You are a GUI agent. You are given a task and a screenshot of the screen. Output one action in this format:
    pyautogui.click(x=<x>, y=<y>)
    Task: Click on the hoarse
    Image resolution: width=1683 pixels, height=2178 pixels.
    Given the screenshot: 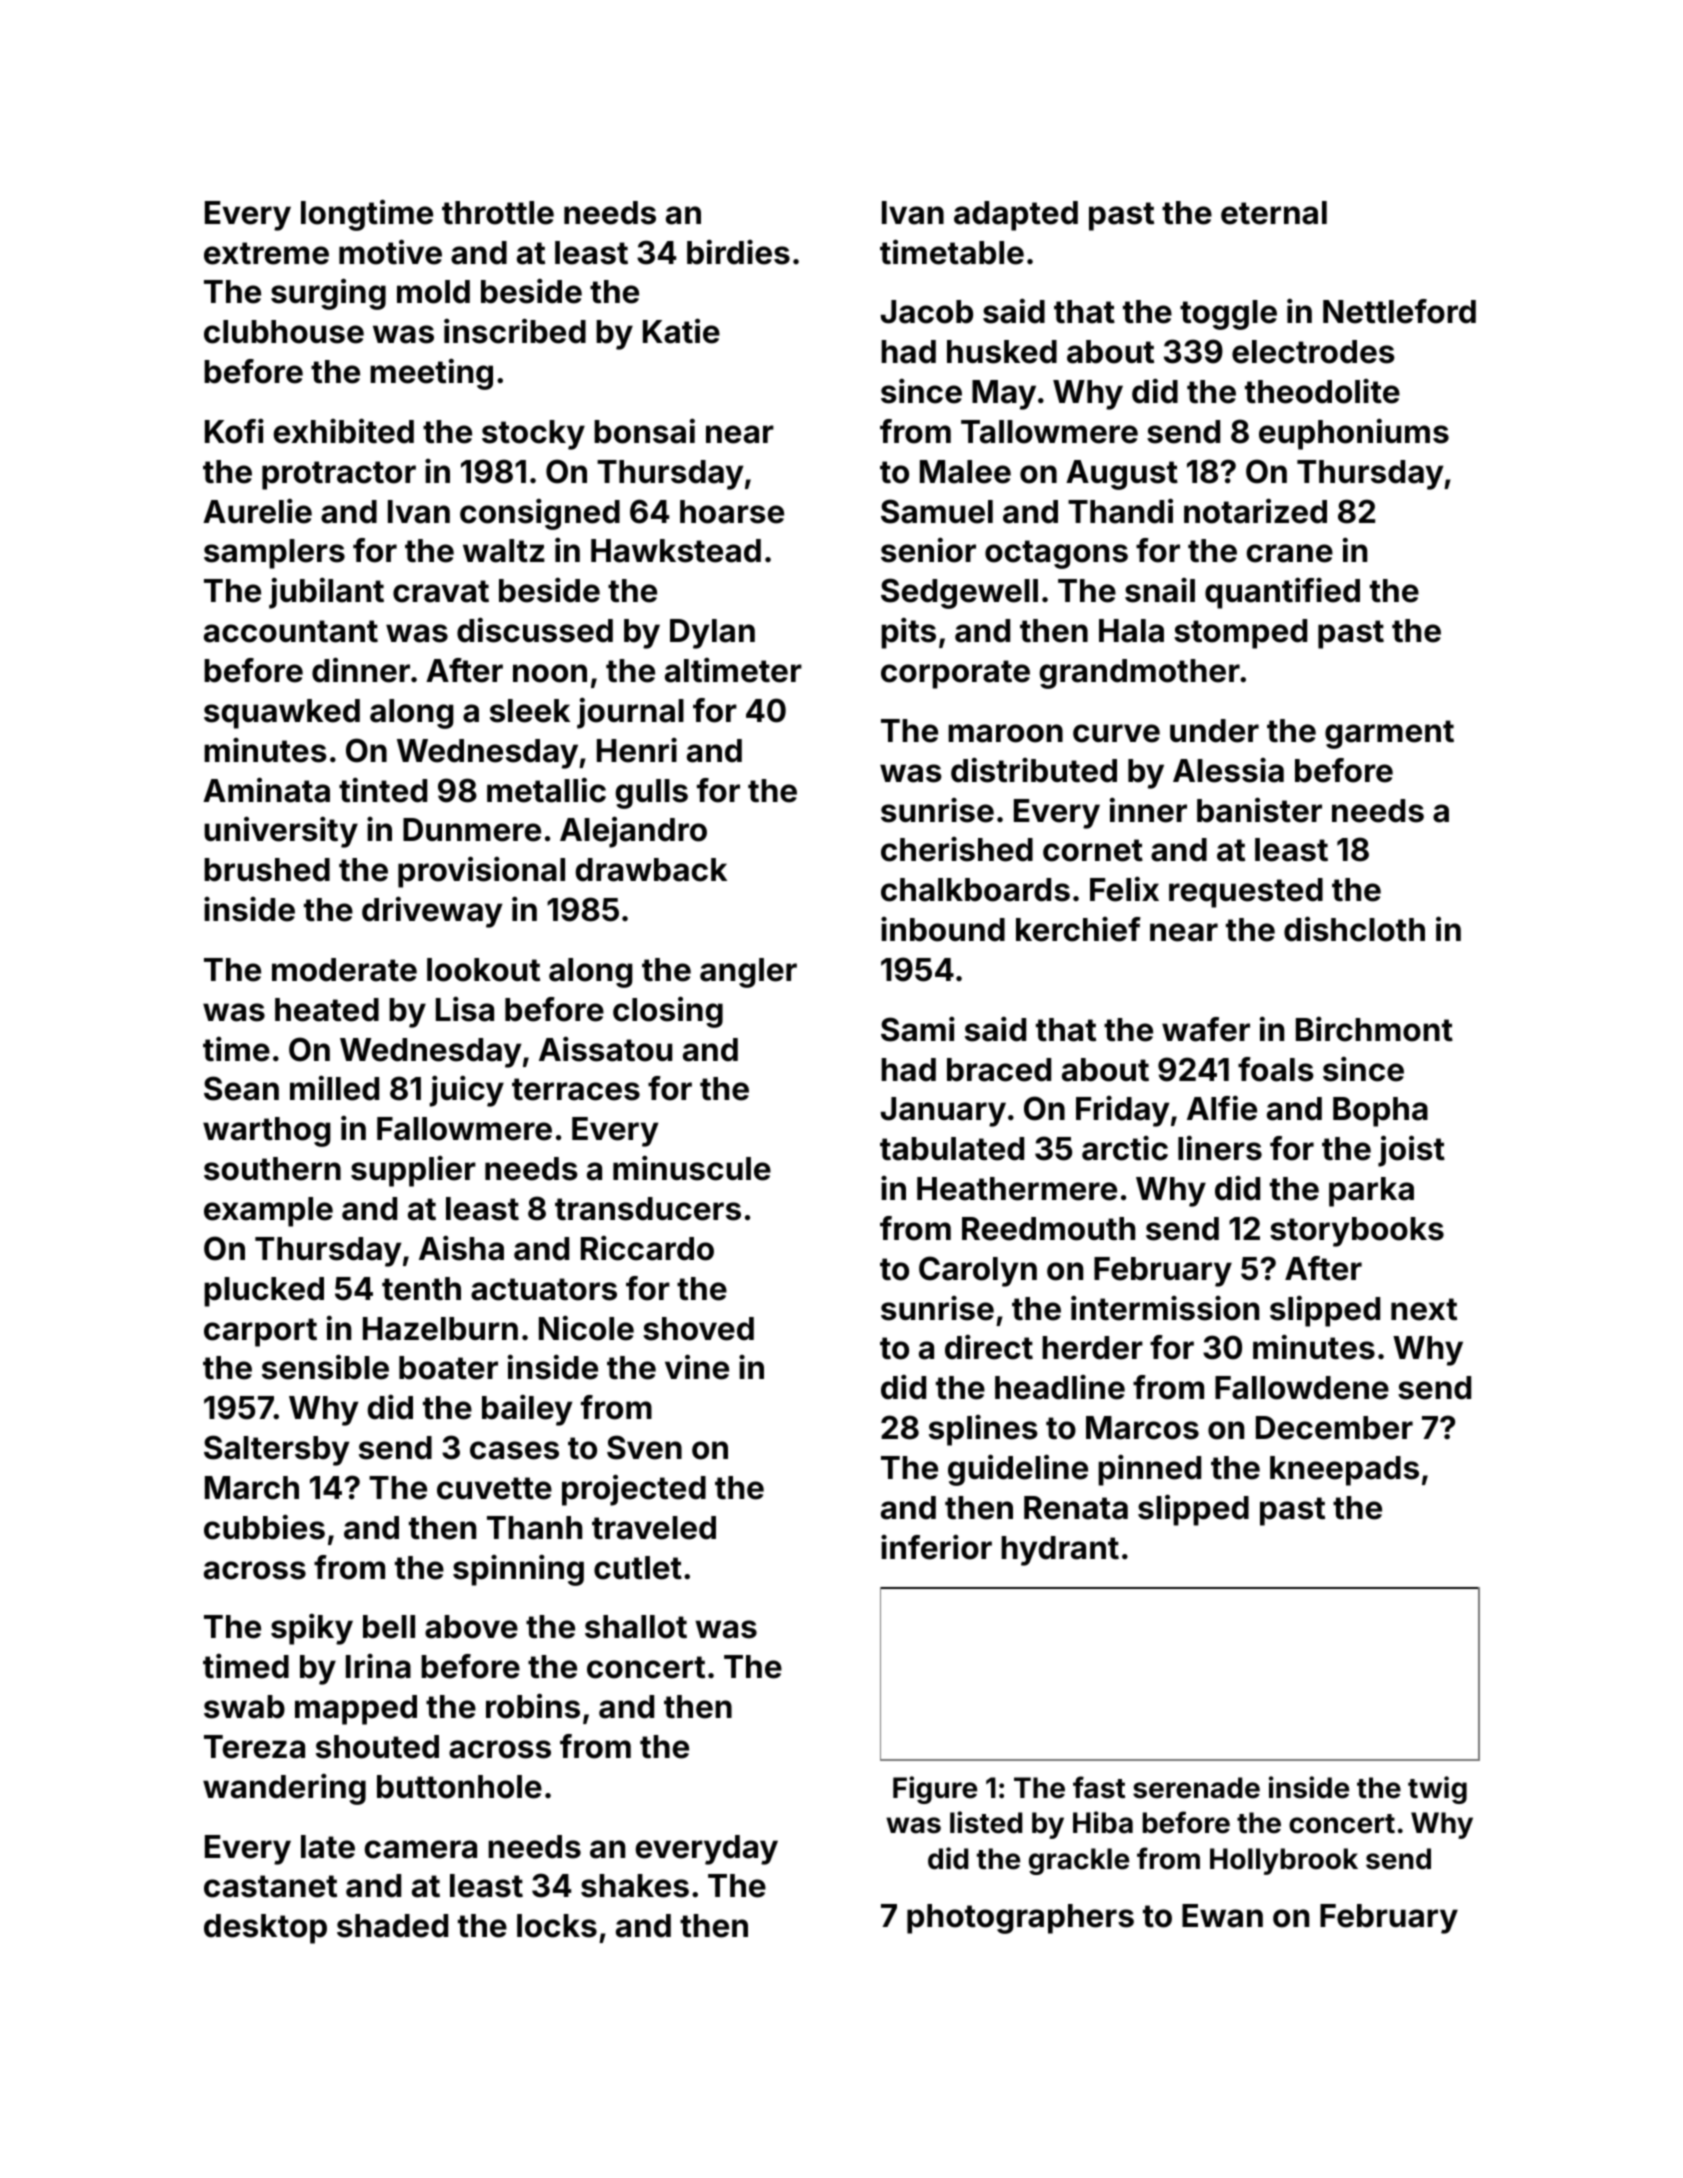 What is the action you would take?
    pyautogui.click(x=732, y=512)
